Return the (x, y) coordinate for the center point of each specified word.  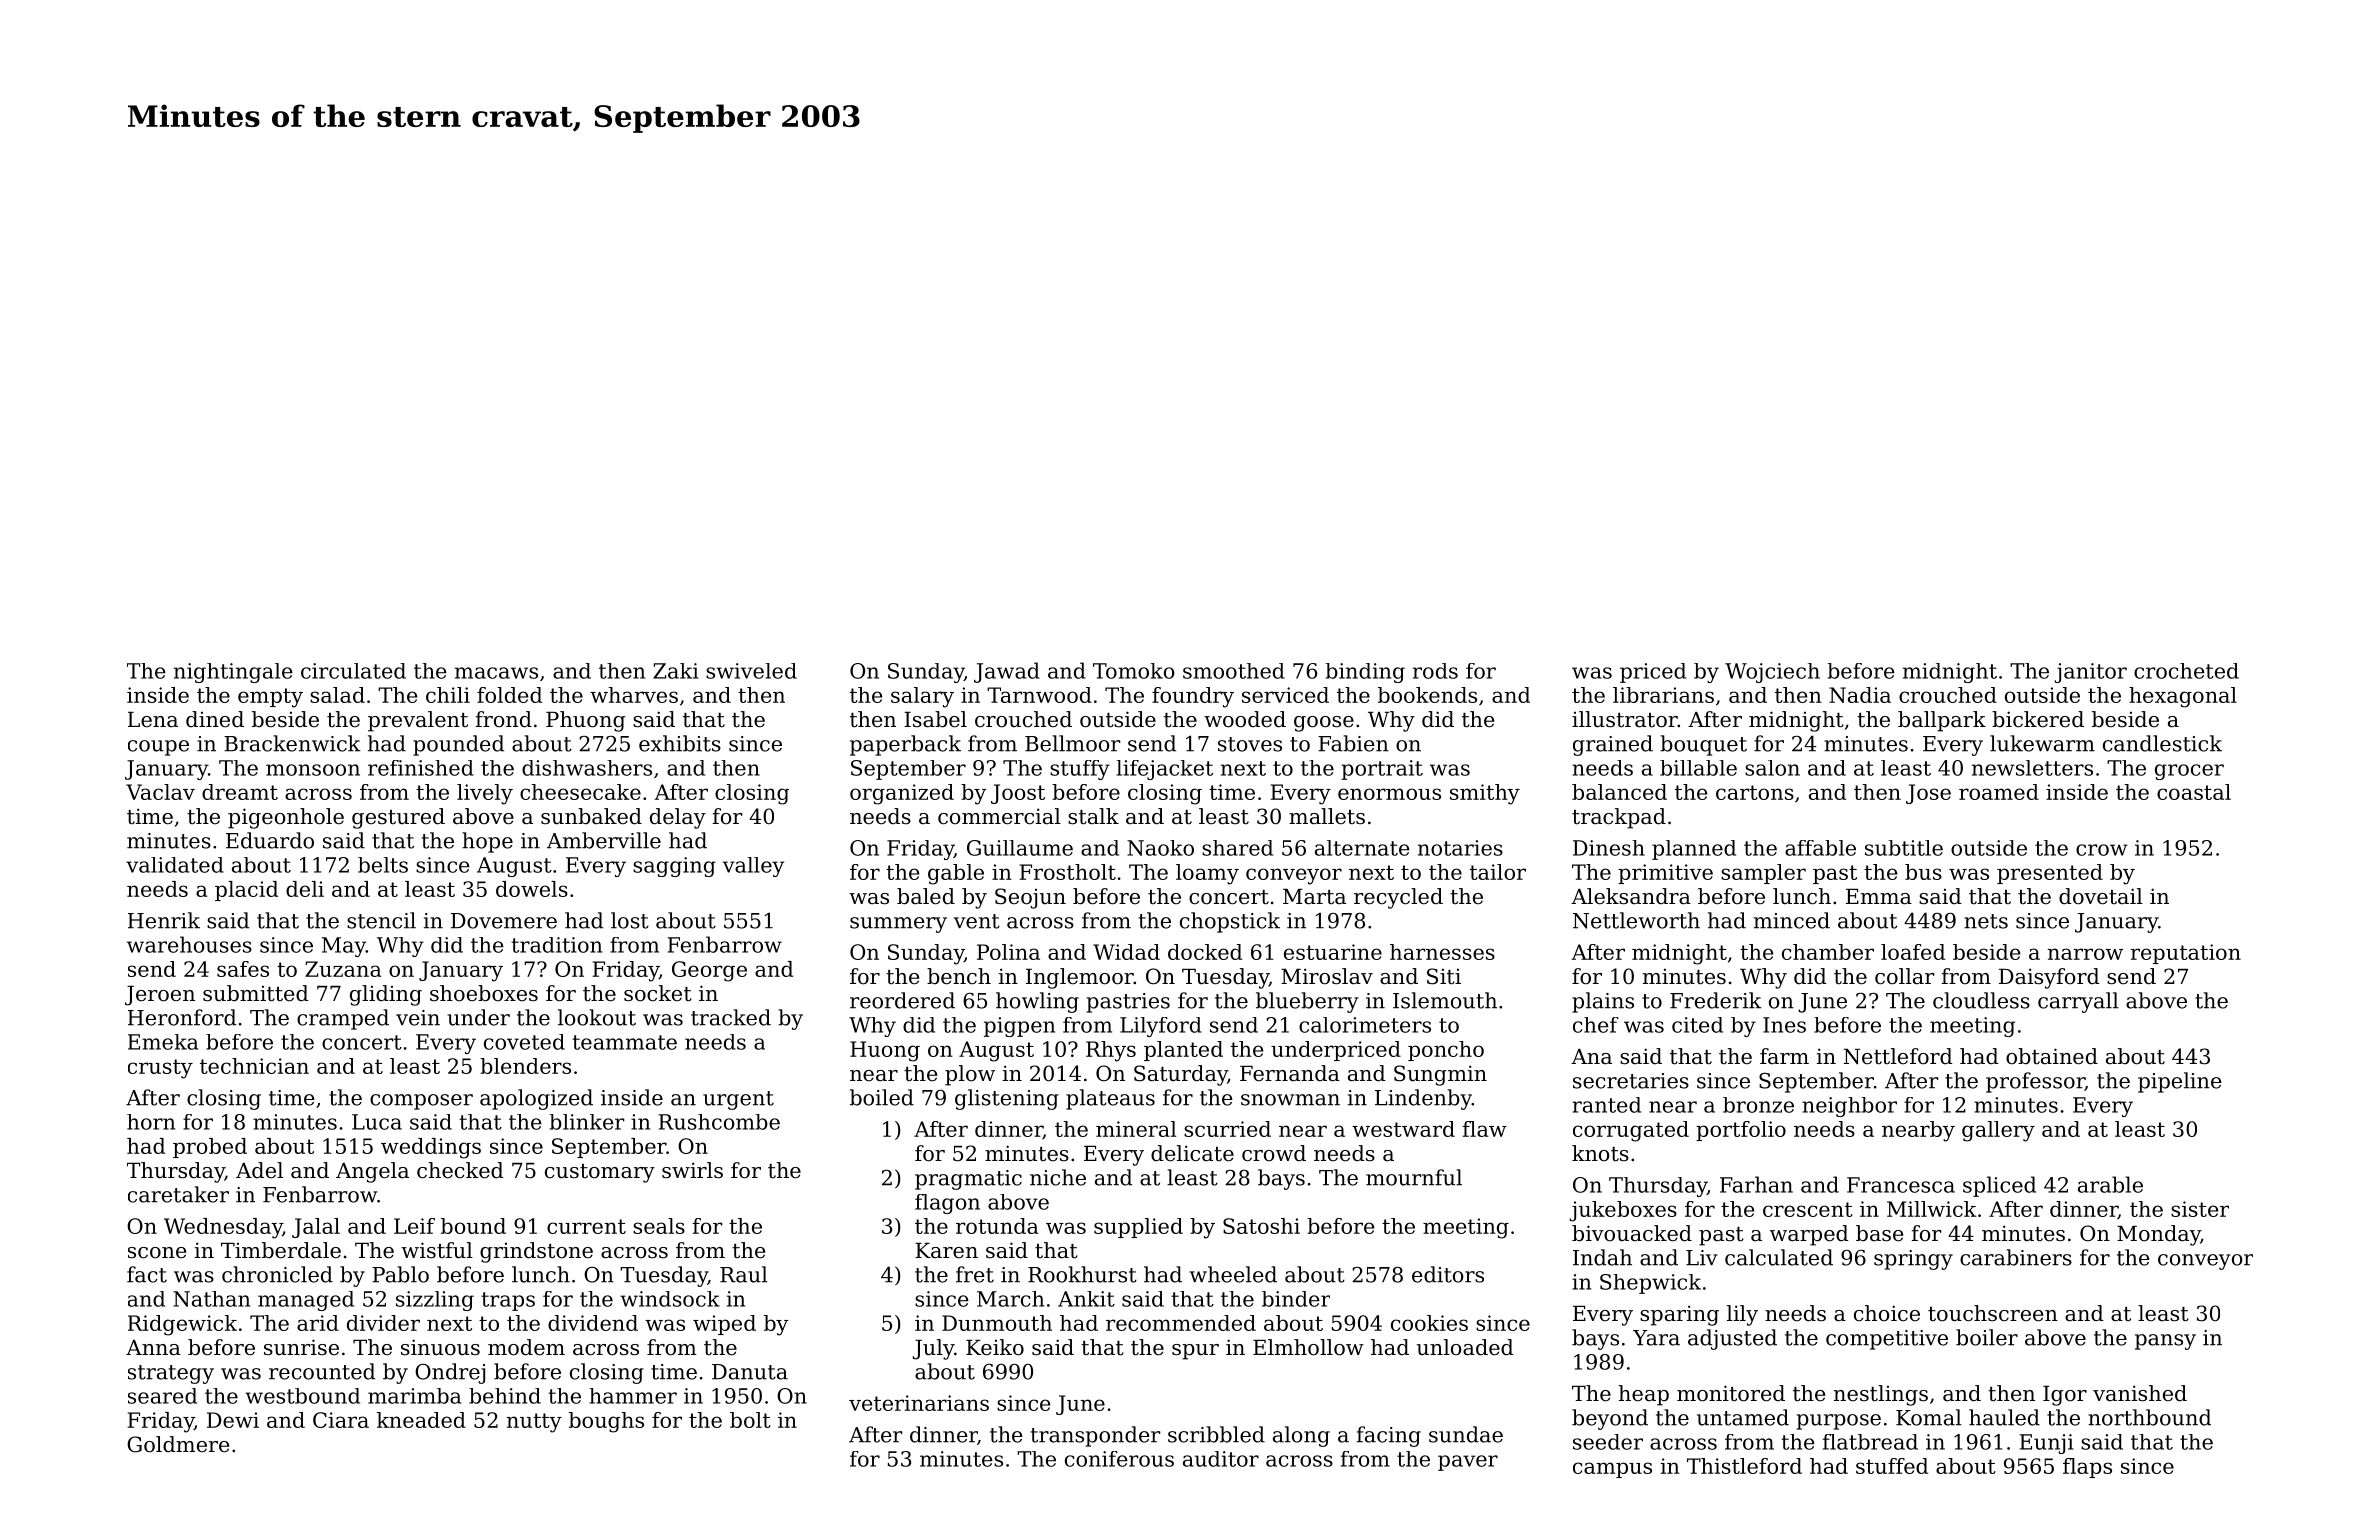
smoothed (1234, 671)
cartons (1755, 792)
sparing (1679, 1315)
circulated (353, 671)
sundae (1466, 1434)
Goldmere (178, 1444)
